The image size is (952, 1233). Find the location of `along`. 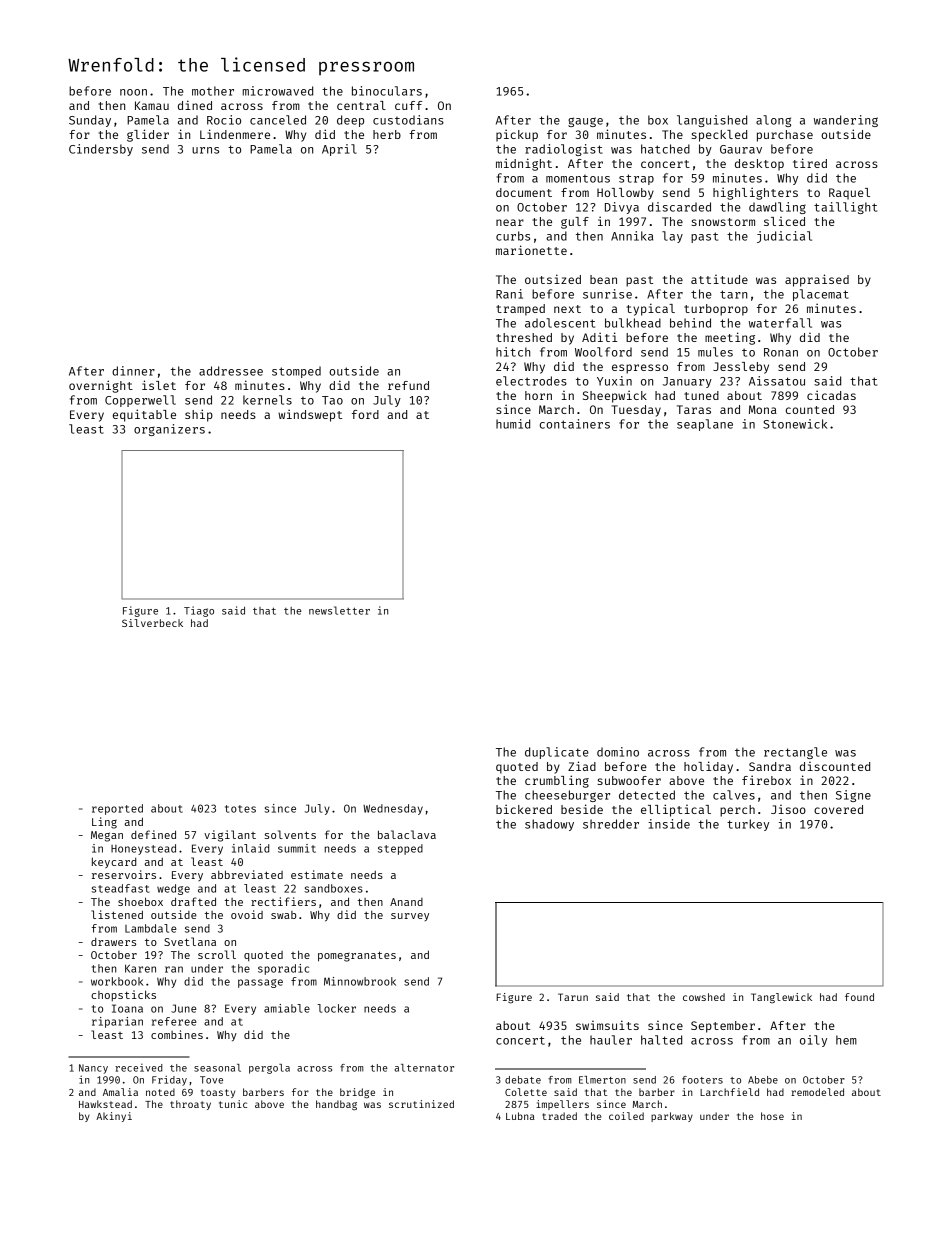

along is located at coordinates (773, 121).
